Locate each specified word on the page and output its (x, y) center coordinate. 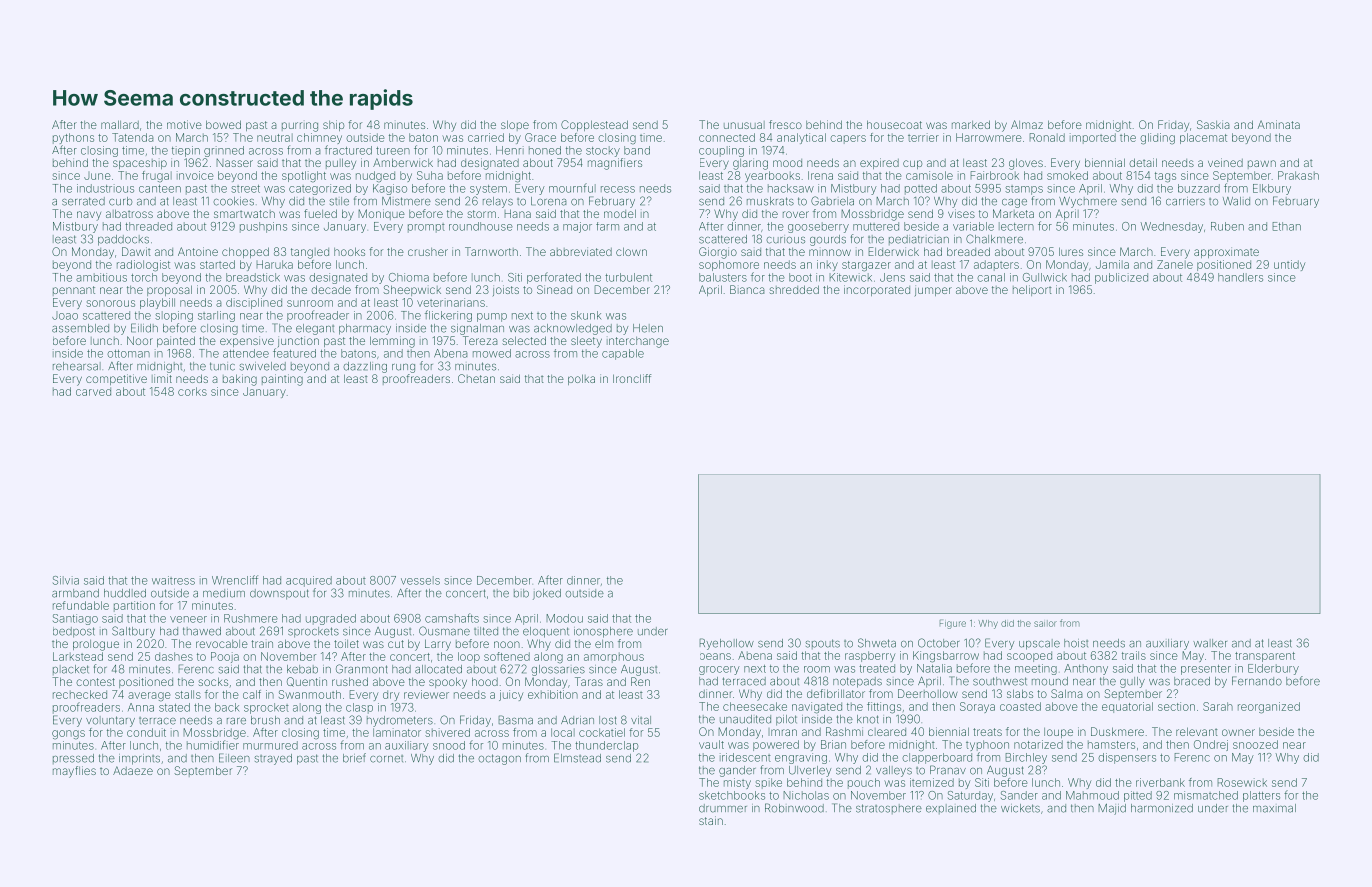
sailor (1045, 623)
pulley (341, 164)
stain (711, 820)
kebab (302, 669)
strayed (273, 759)
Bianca (747, 289)
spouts (822, 644)
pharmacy (365, 329)
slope (515, 125)
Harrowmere (989, 137)
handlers (1240, 277)
